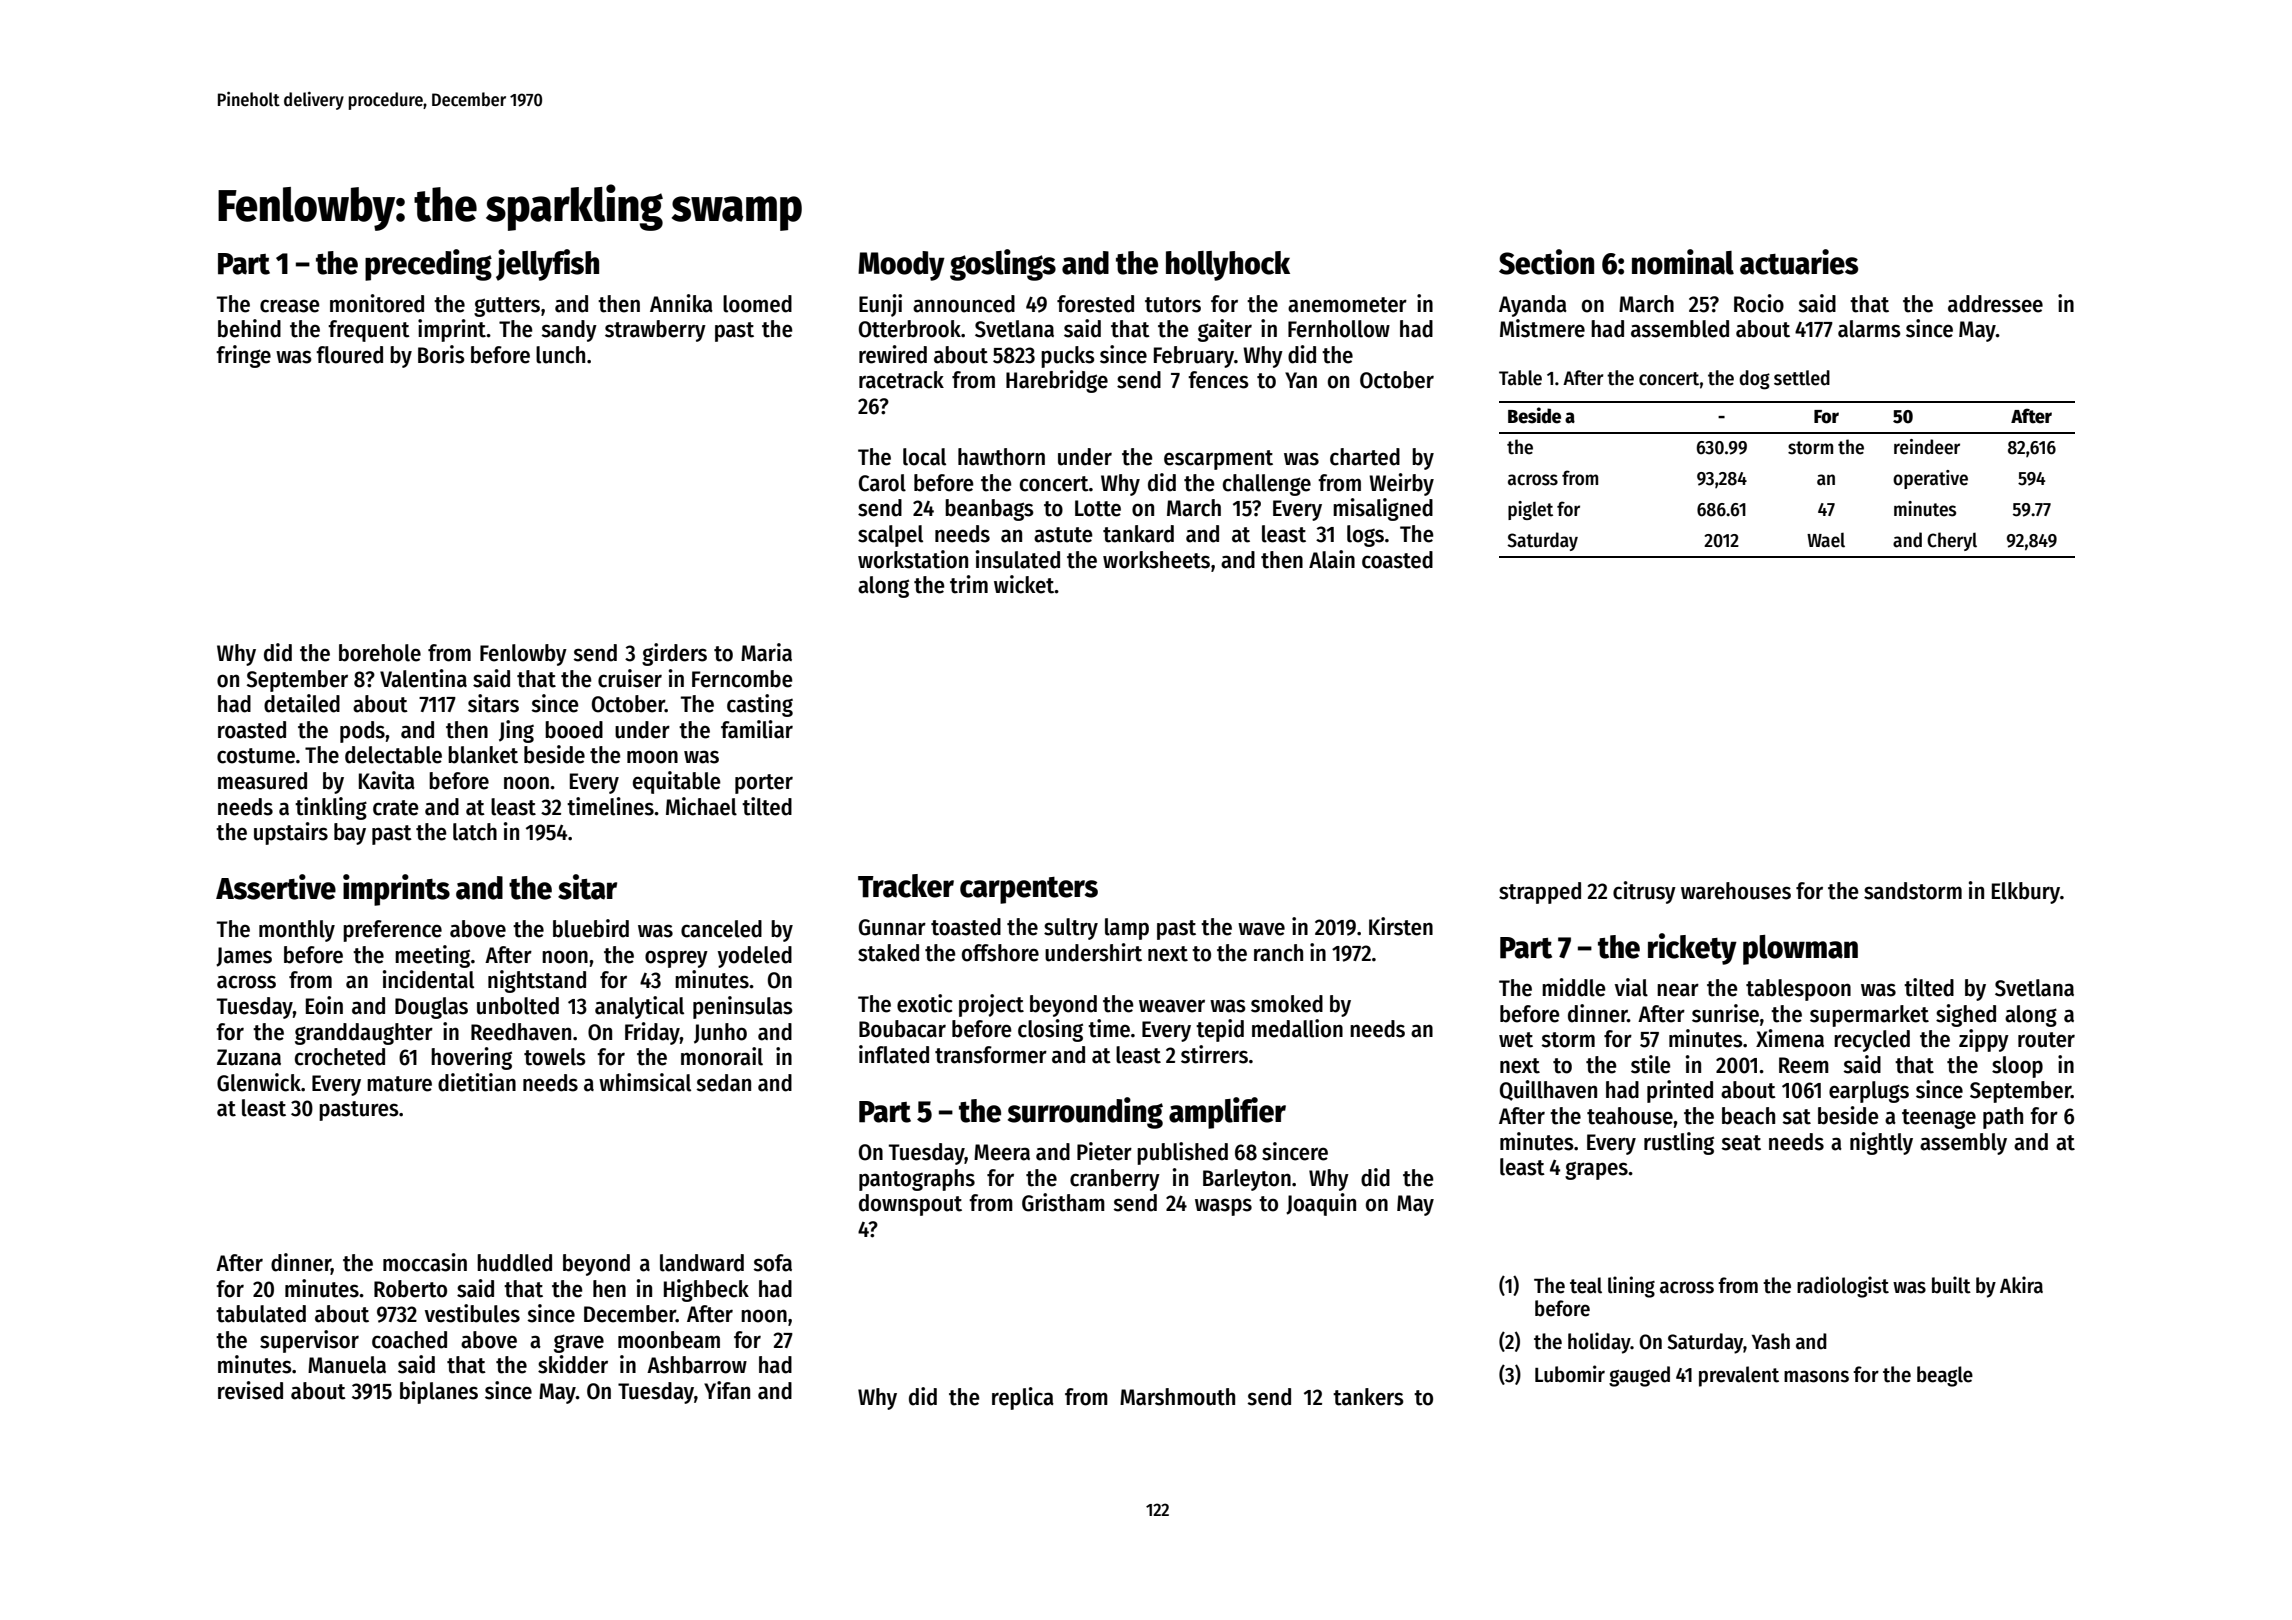 Image resolution: width=2292 pixels, height=1620 pixels. I want to click on strapped, so click(1540, 893).
